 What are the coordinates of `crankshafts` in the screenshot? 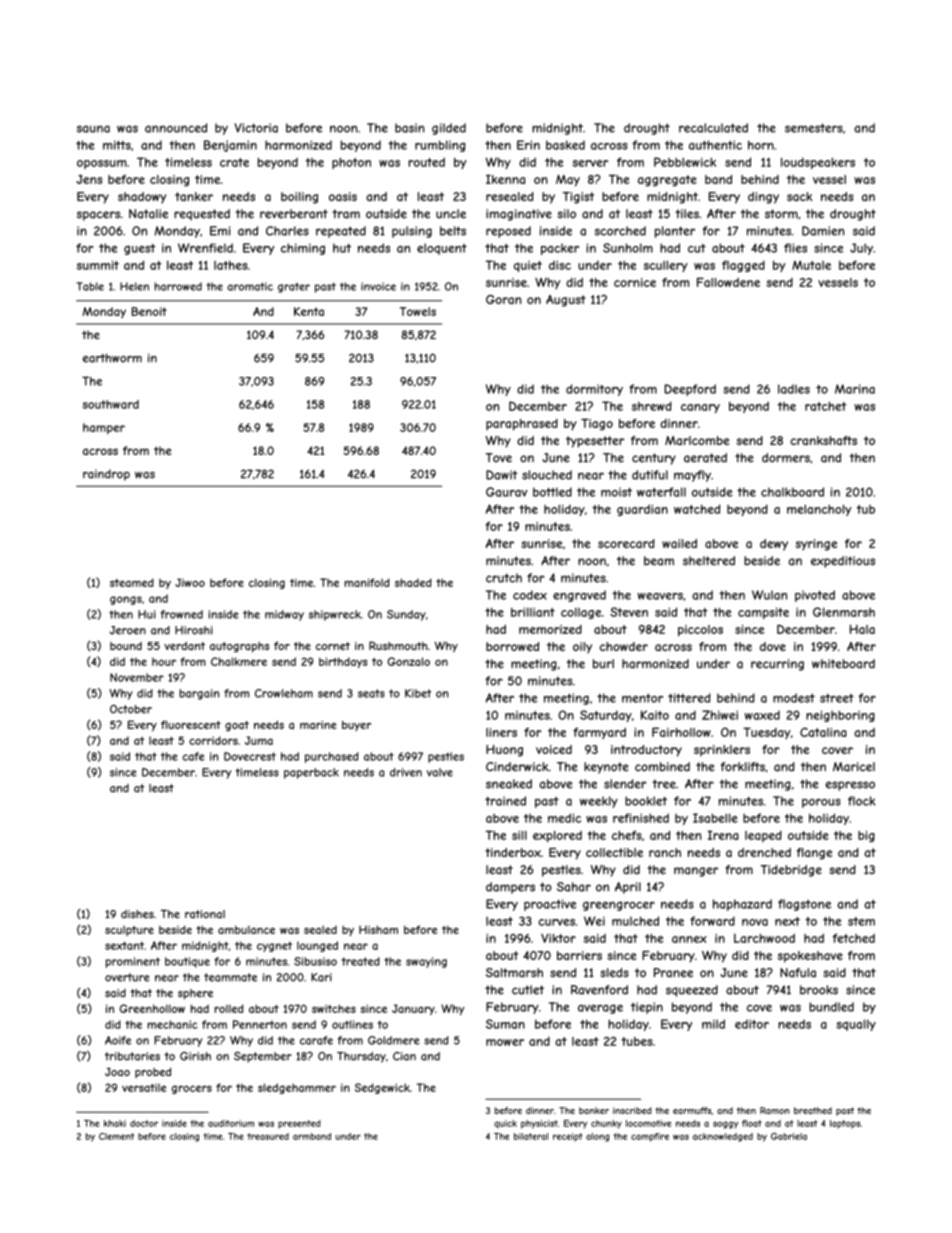 It's located at (823, 440).
